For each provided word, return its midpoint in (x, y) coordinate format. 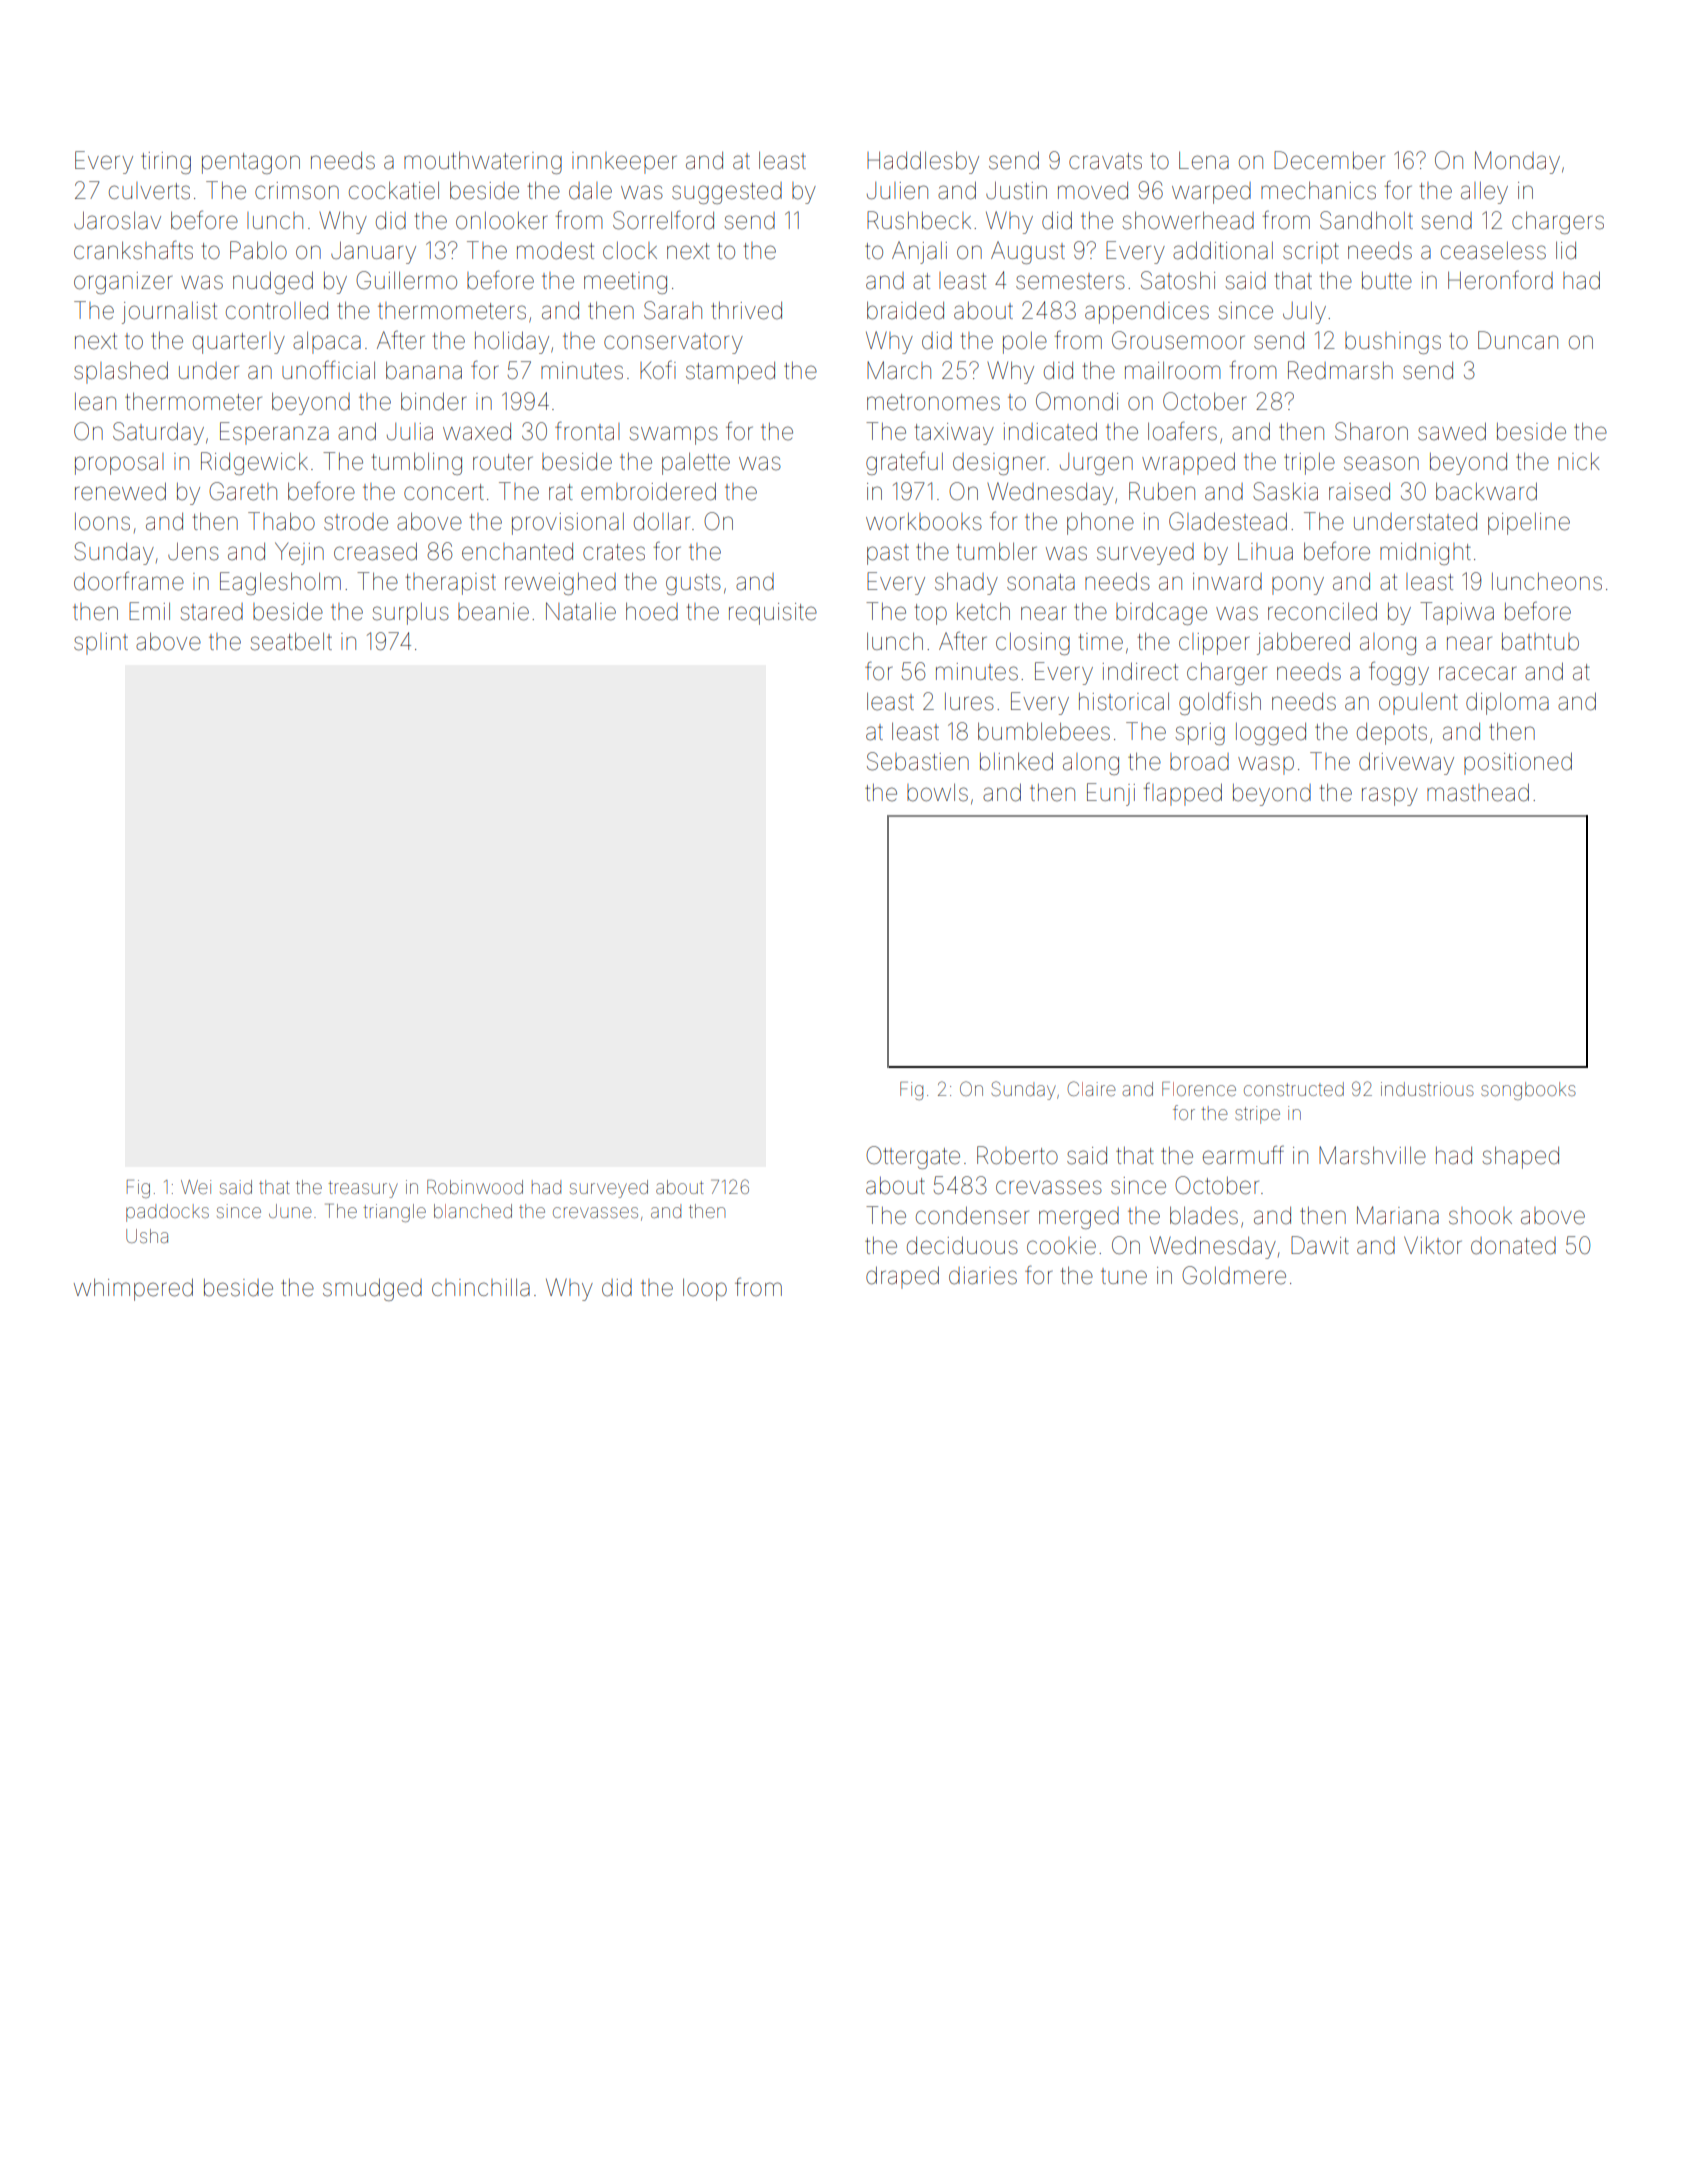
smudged (372, 1289)
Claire (1091, 1088)
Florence (1199, 1089)
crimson (297, 191)
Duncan (1518, 340)
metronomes (933, 402)
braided (905, 310)
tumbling (417, 463)
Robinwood (475, 1187)
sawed (1452, 431)
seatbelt (291, 641)
